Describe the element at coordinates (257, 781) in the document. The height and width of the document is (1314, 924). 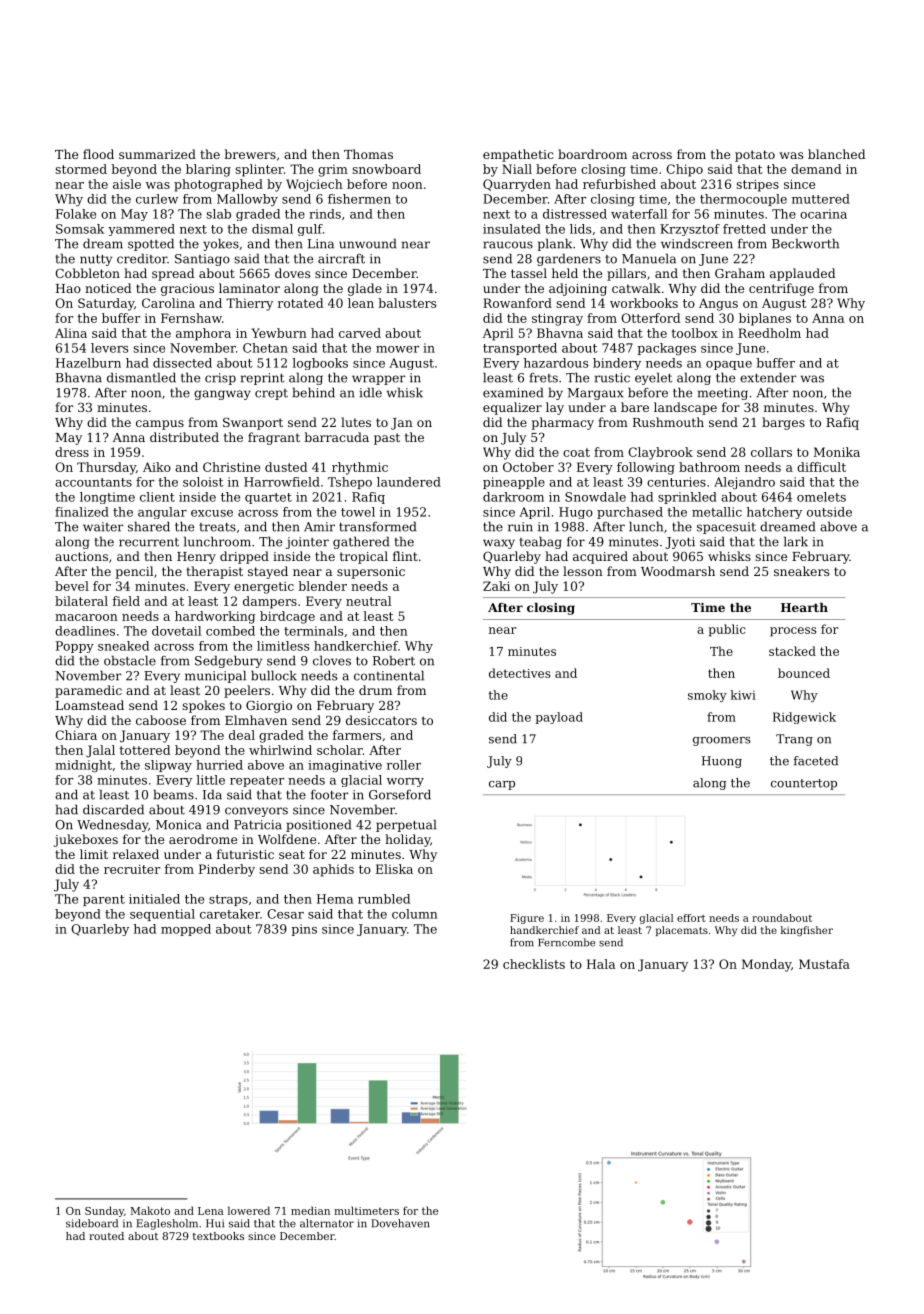
I see `repeater` at that location.
